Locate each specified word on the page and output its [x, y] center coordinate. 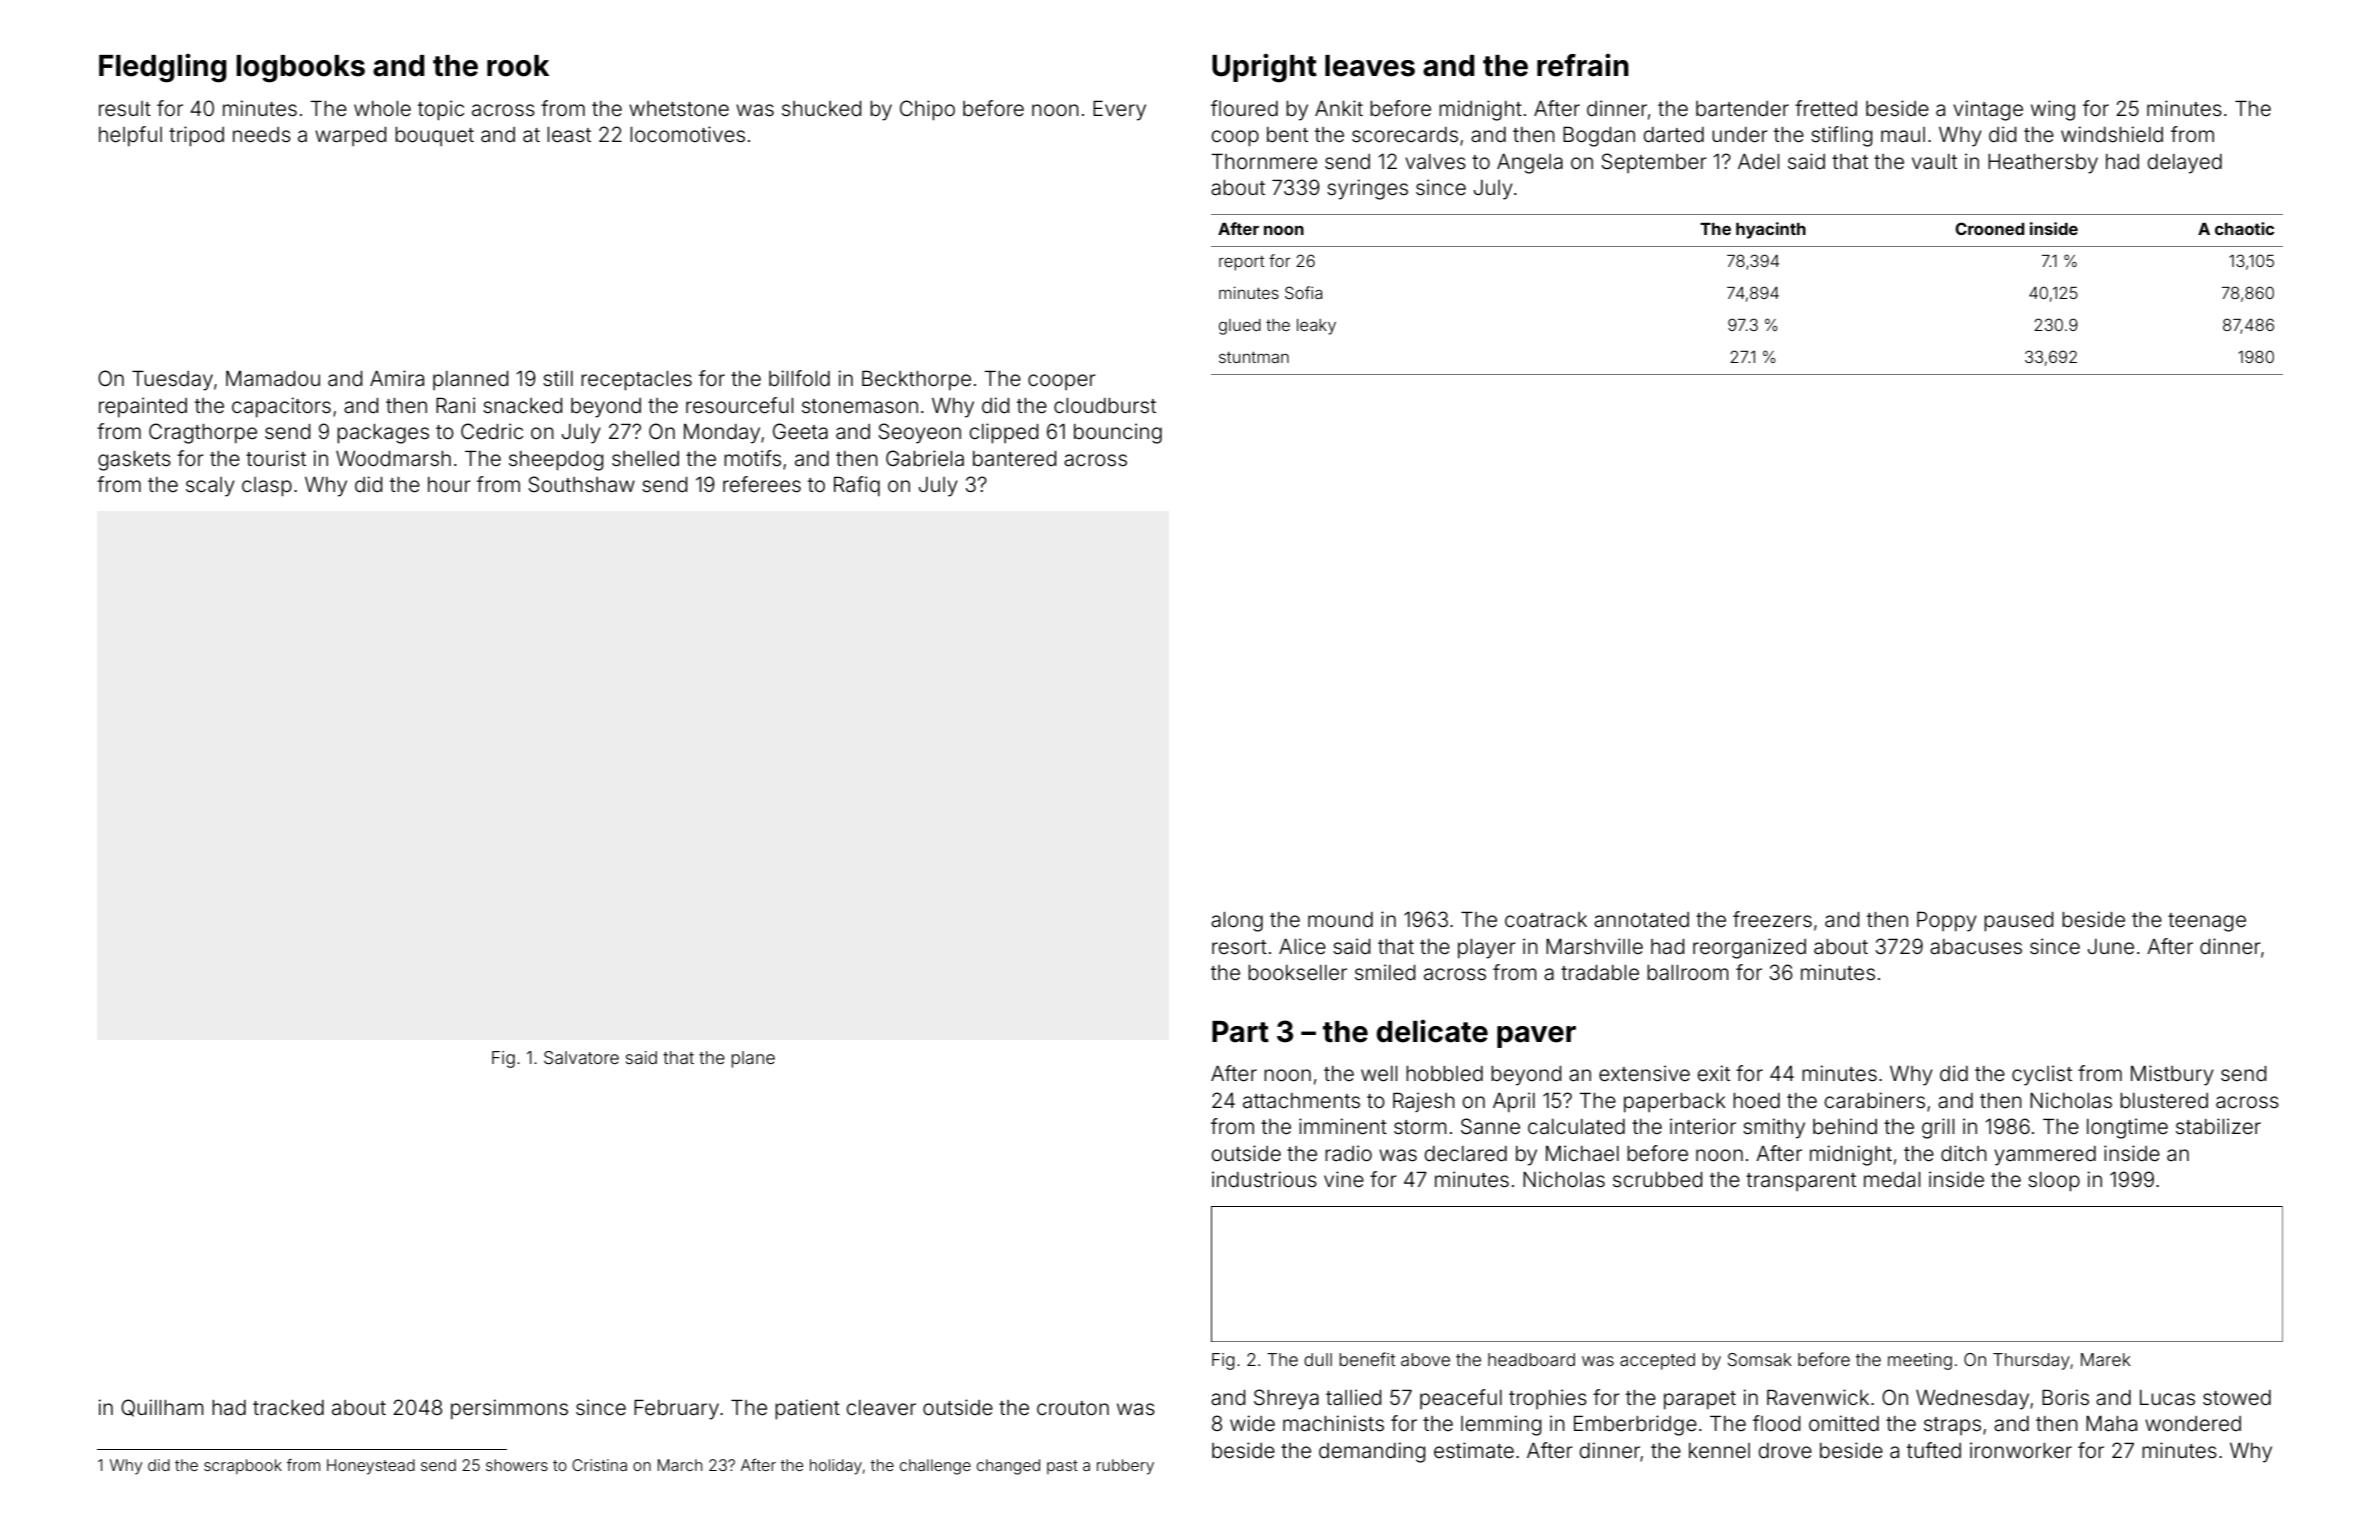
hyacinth [1771, 230]
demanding [1372, 1452]
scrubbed [1658, 1180]
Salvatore [581, 1057]
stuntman [1254, 357]
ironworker [2021, 1450]
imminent [1343, 1126]
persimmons [509, 1409]
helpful [130, 136]
